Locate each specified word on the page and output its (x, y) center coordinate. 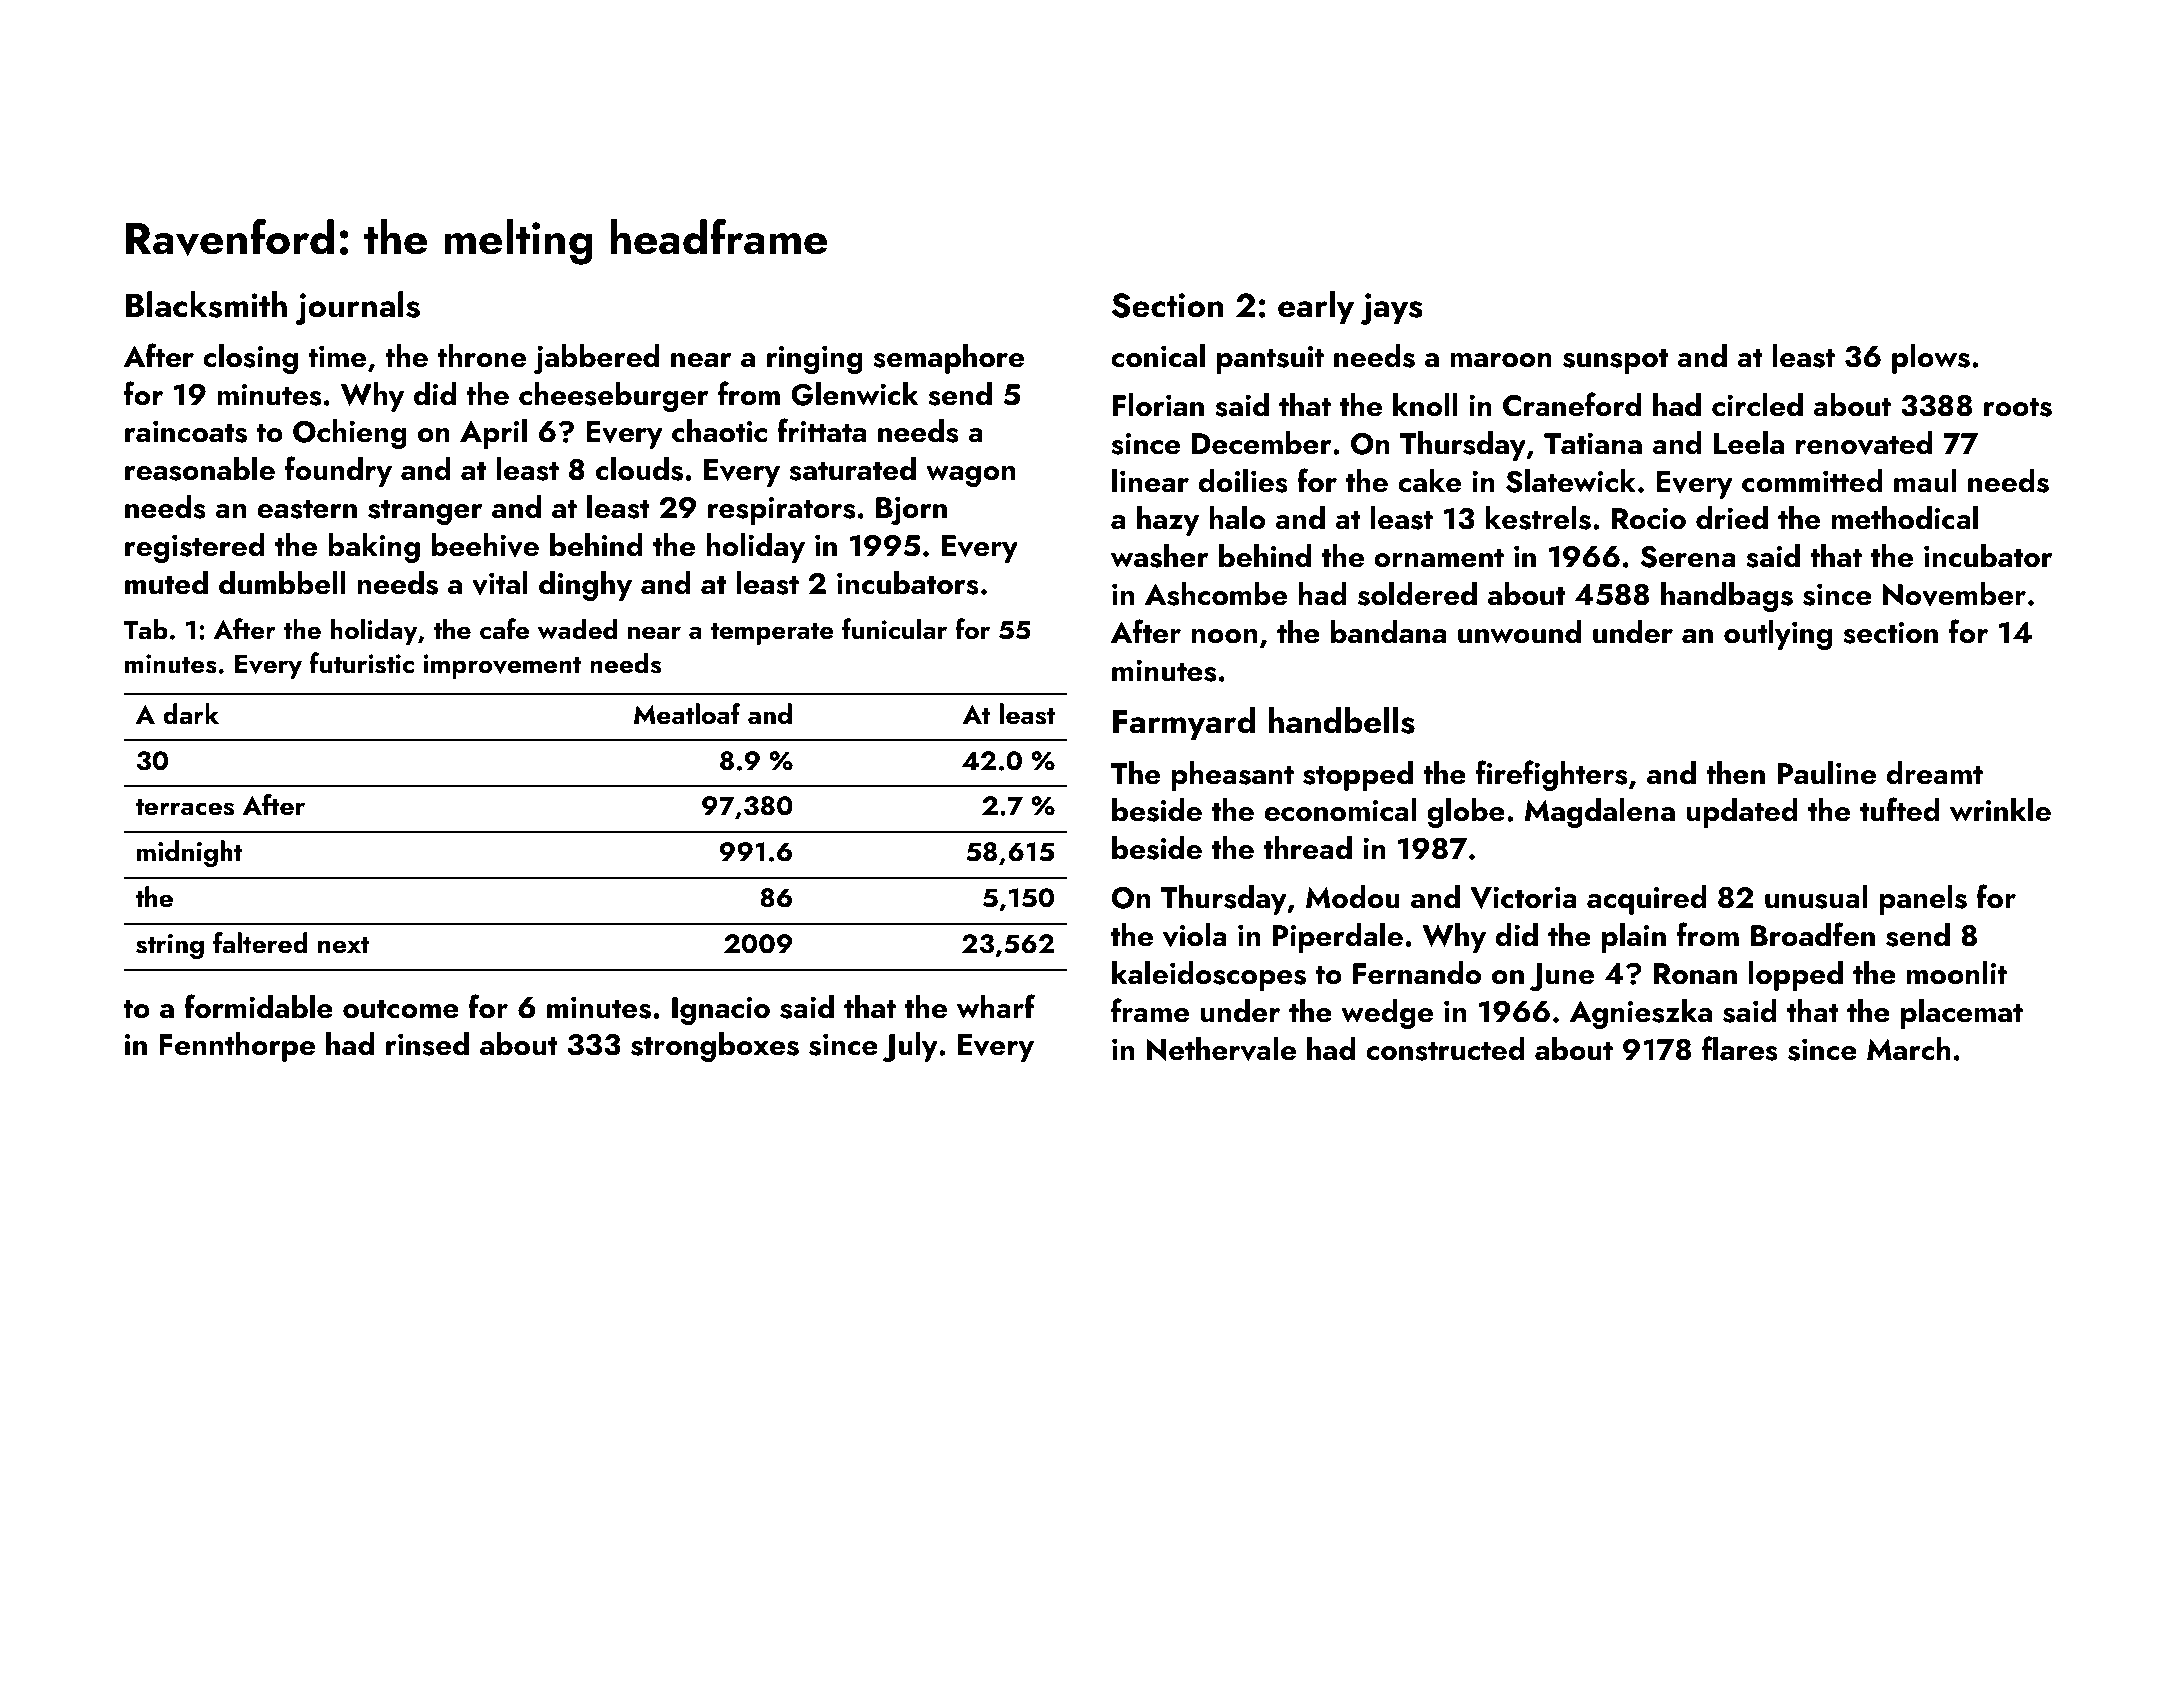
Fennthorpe (237, 1047)
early (1316, 308)
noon (1224, 636)
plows (1931, 359)
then (1735, 773)
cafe (504, 629)
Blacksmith (206, 304)
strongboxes (715, 1047)
